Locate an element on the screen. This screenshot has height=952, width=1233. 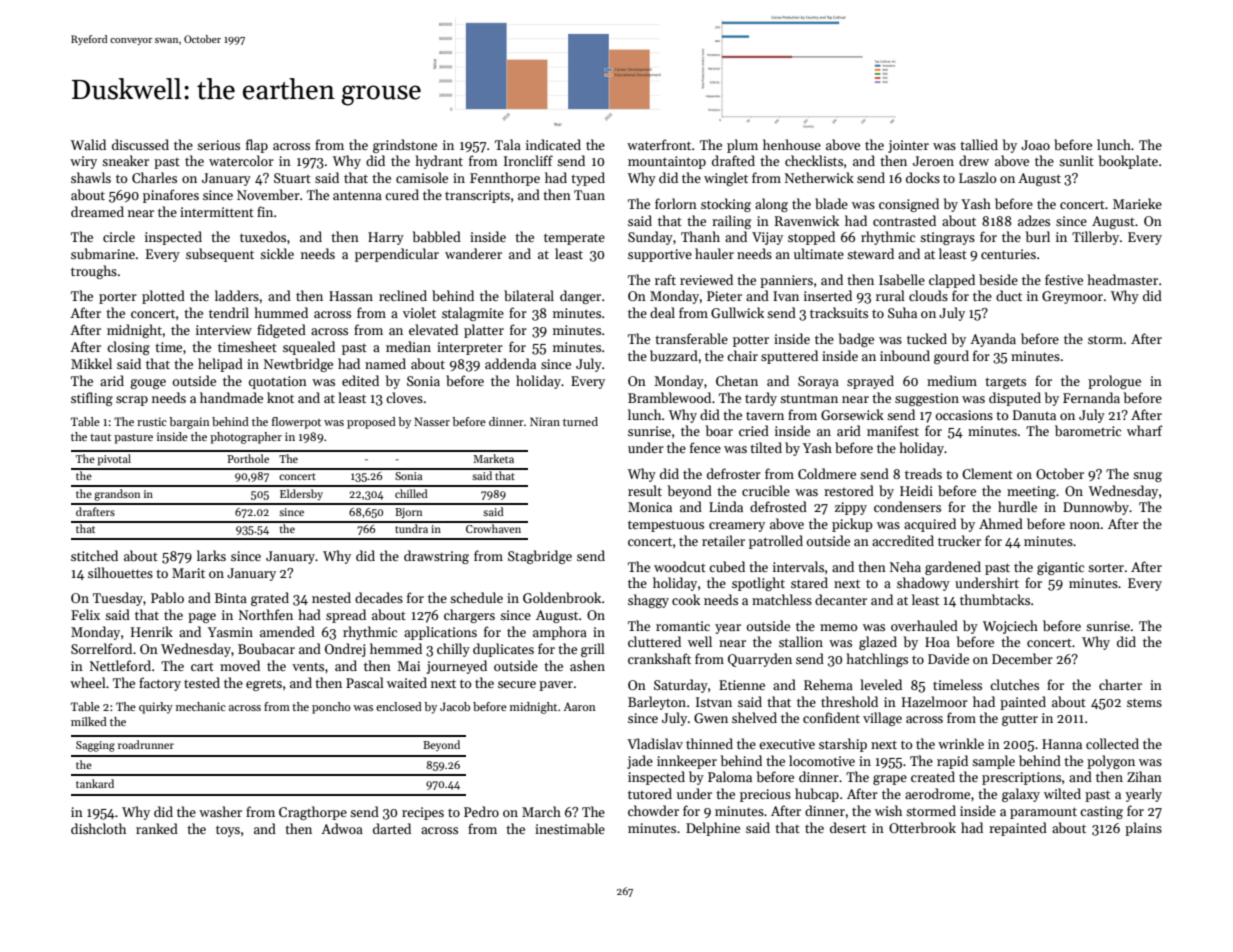
tuxedos is located at coordinates (263, 236).
